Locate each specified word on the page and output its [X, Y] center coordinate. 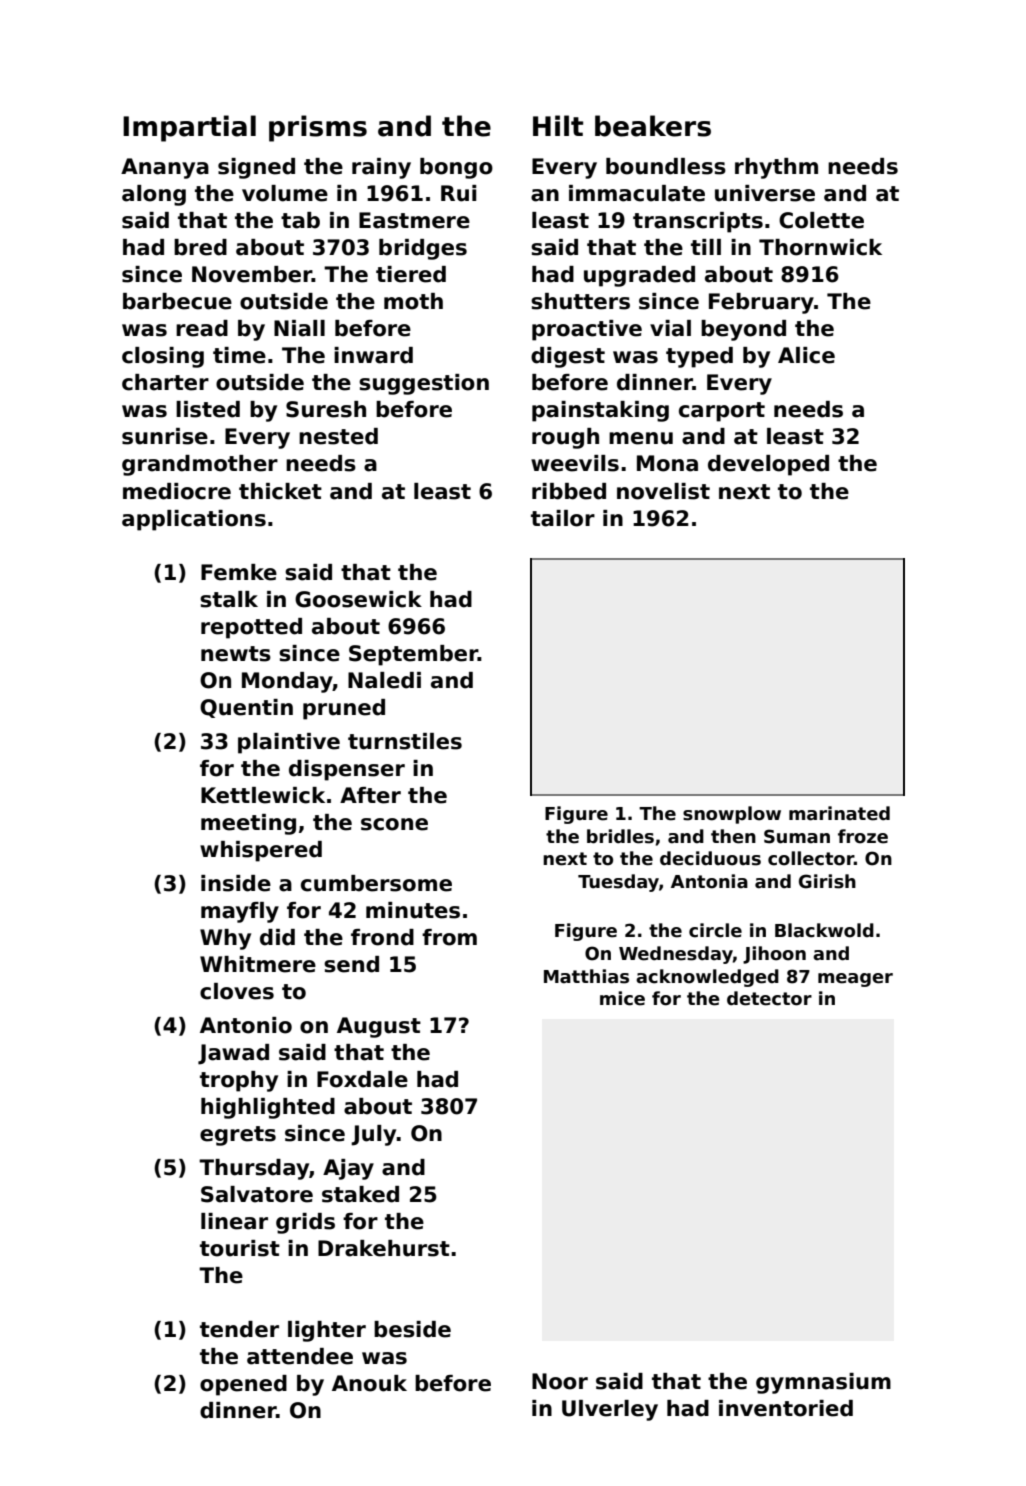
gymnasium [823, 1383]
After [370, 795]
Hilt [558, 125]
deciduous [710, 858]
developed [768, 465]
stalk [229, 599]
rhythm [776, 168]
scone [394, 824]
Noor [560, 1381]
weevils [575, 463]
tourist [240, 1248]
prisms [318, 128]
